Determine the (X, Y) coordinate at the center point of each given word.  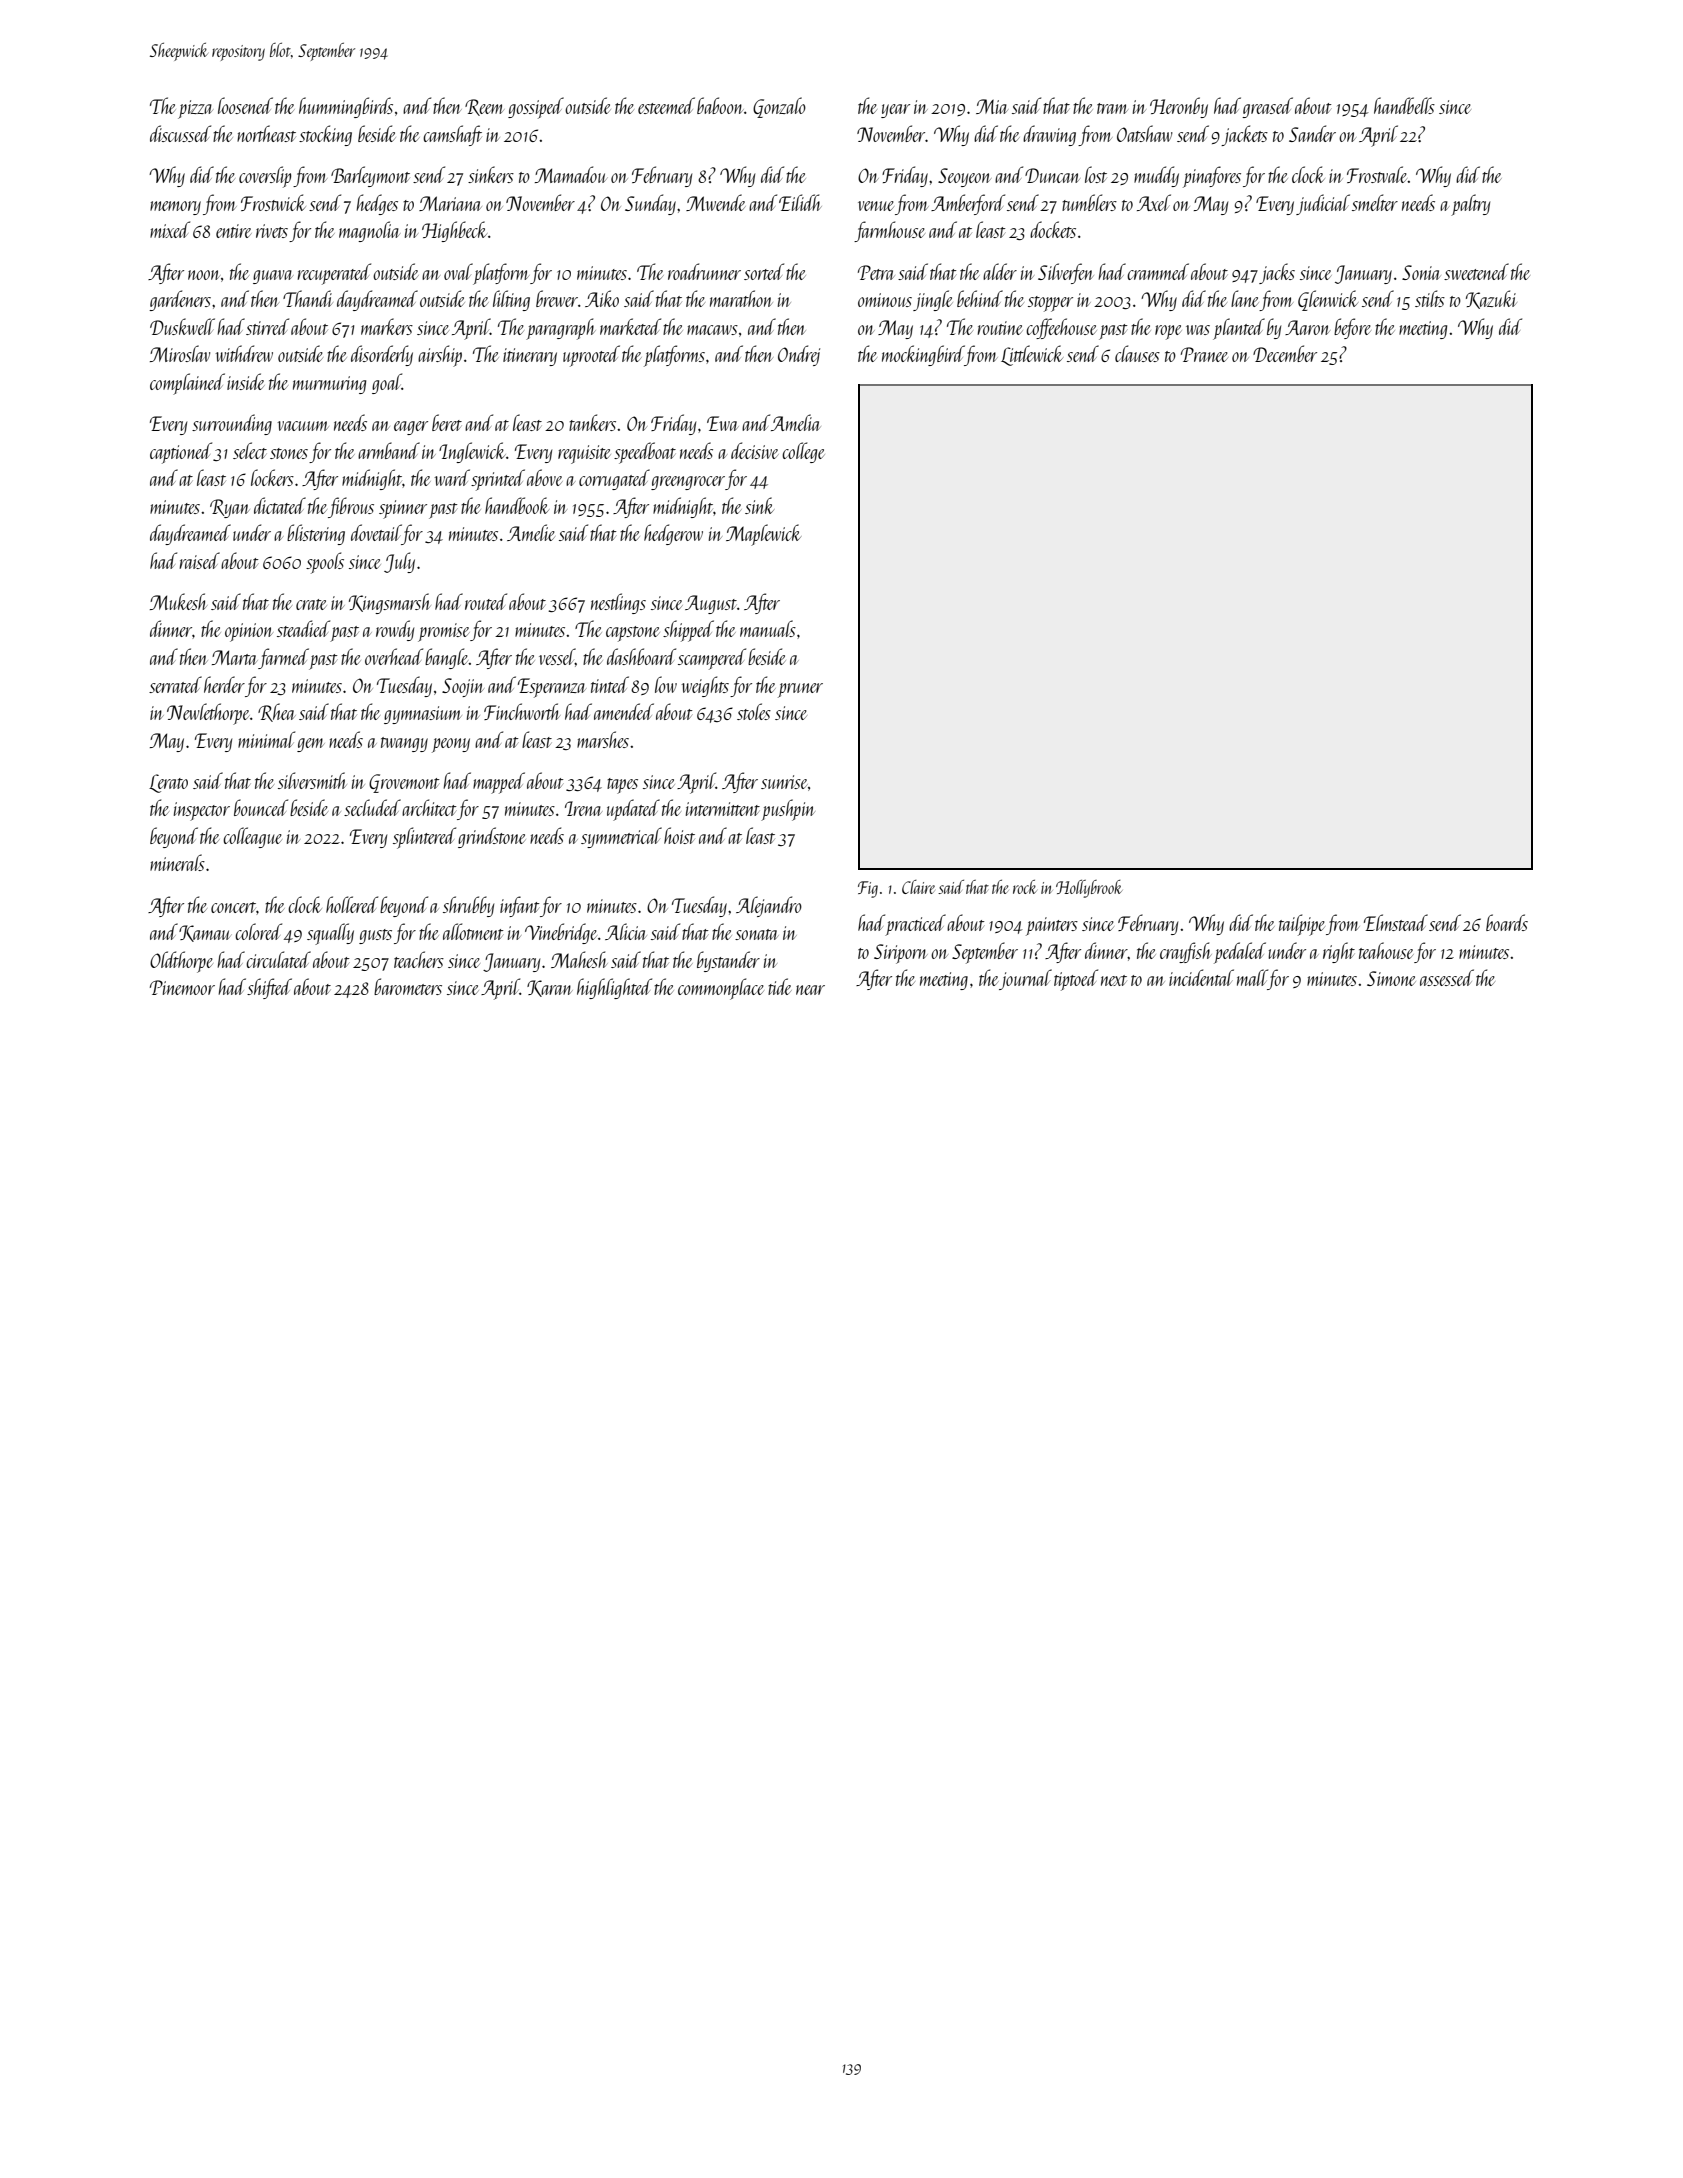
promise (444, 632)
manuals (768, 628)
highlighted (614, 988)
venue (876, 206)
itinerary (530, 357)
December (1285, 353)
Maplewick (763, 535)
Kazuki (1491, 299)
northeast (266, 133)
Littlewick (1032, 355)
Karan (550, 988)
